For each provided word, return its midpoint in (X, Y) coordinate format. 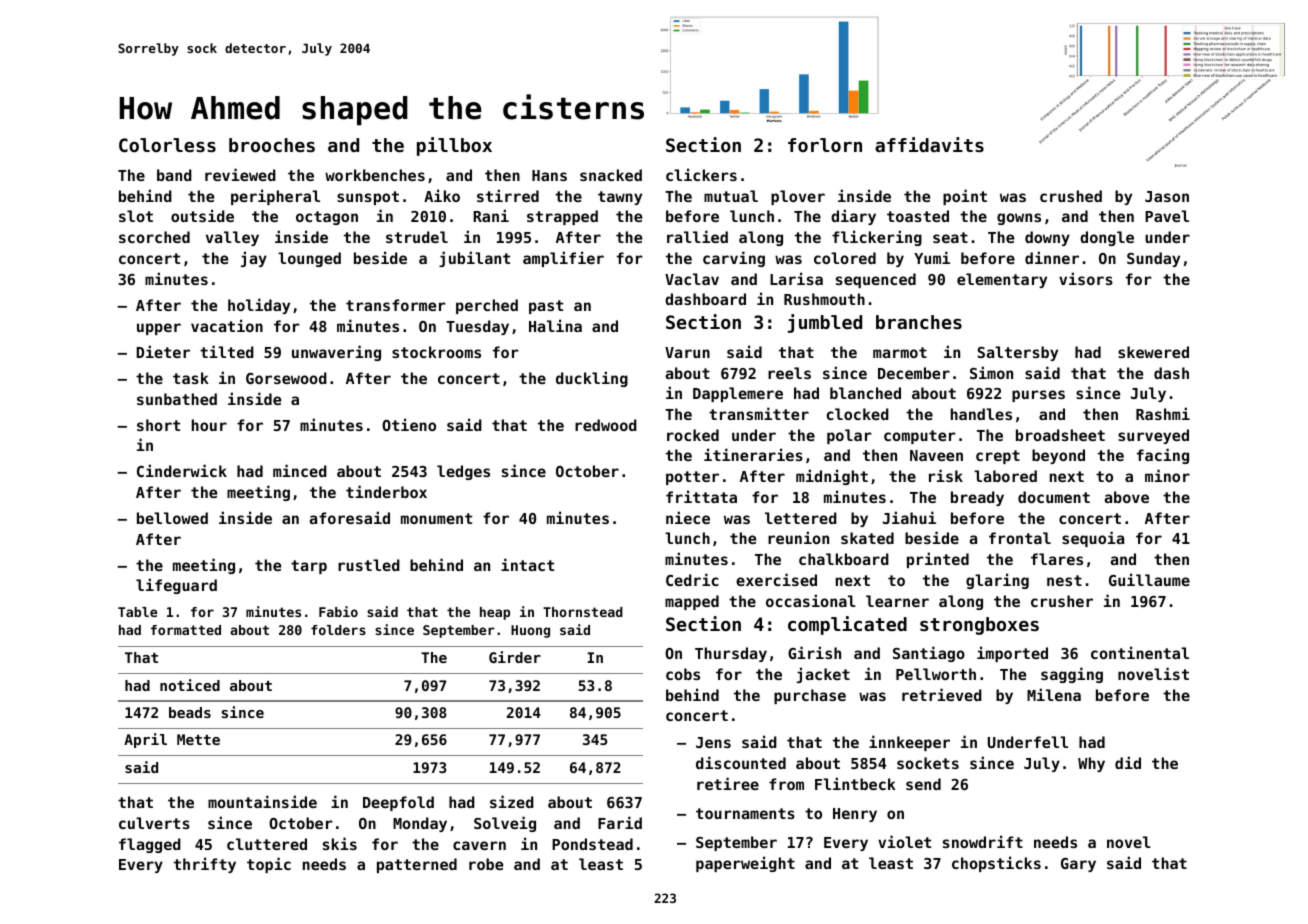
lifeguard (176, 586)
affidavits (929, 144)
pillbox (454, 146)
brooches (272, 145)
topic (269, 865)
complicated (847, 625)
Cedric (692, 579)
